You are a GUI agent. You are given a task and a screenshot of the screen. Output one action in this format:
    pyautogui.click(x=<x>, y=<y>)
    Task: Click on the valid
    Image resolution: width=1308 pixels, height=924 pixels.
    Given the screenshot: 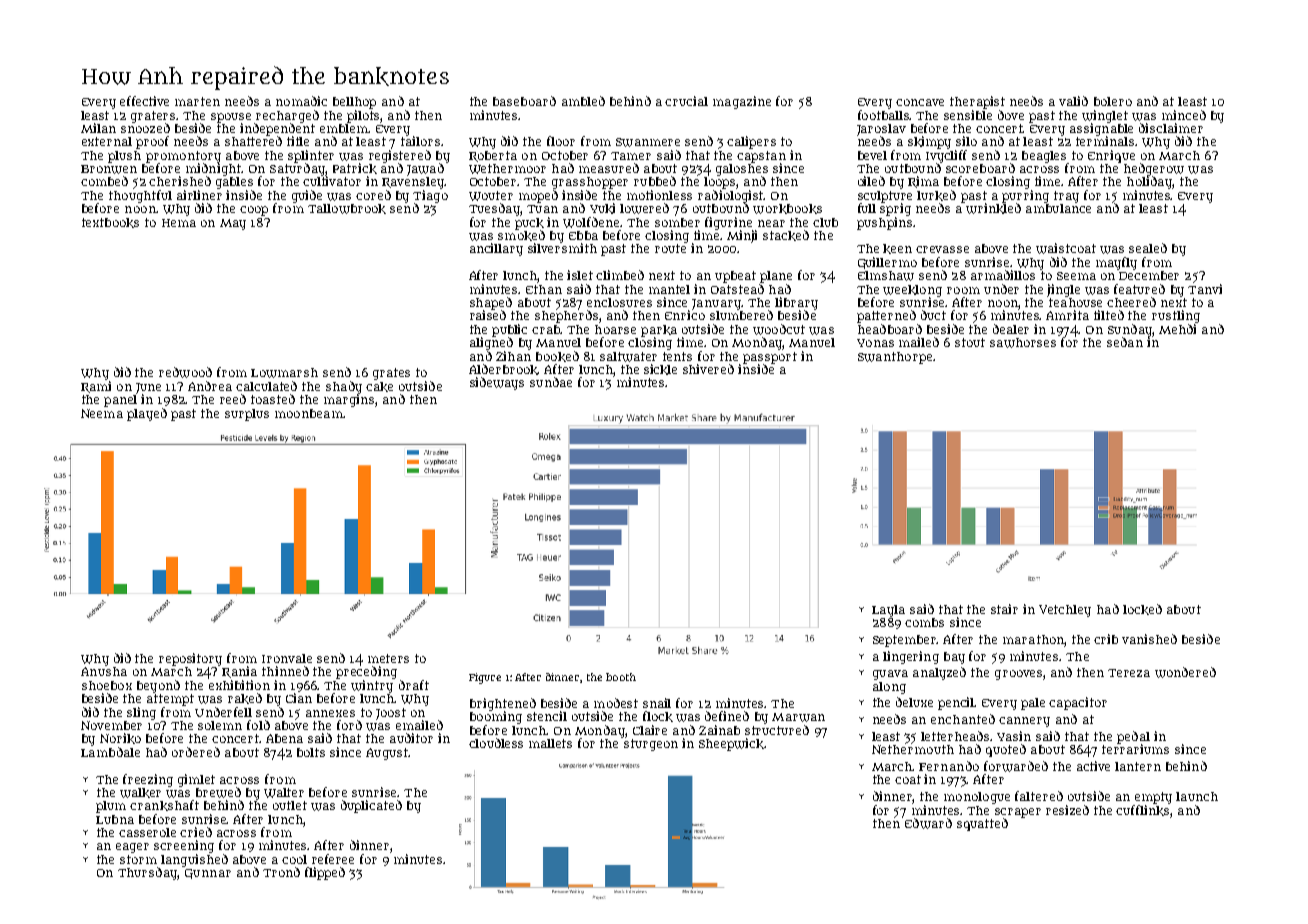 What is the action you would take?
    pyautogui.click(x=1073, y=101)
